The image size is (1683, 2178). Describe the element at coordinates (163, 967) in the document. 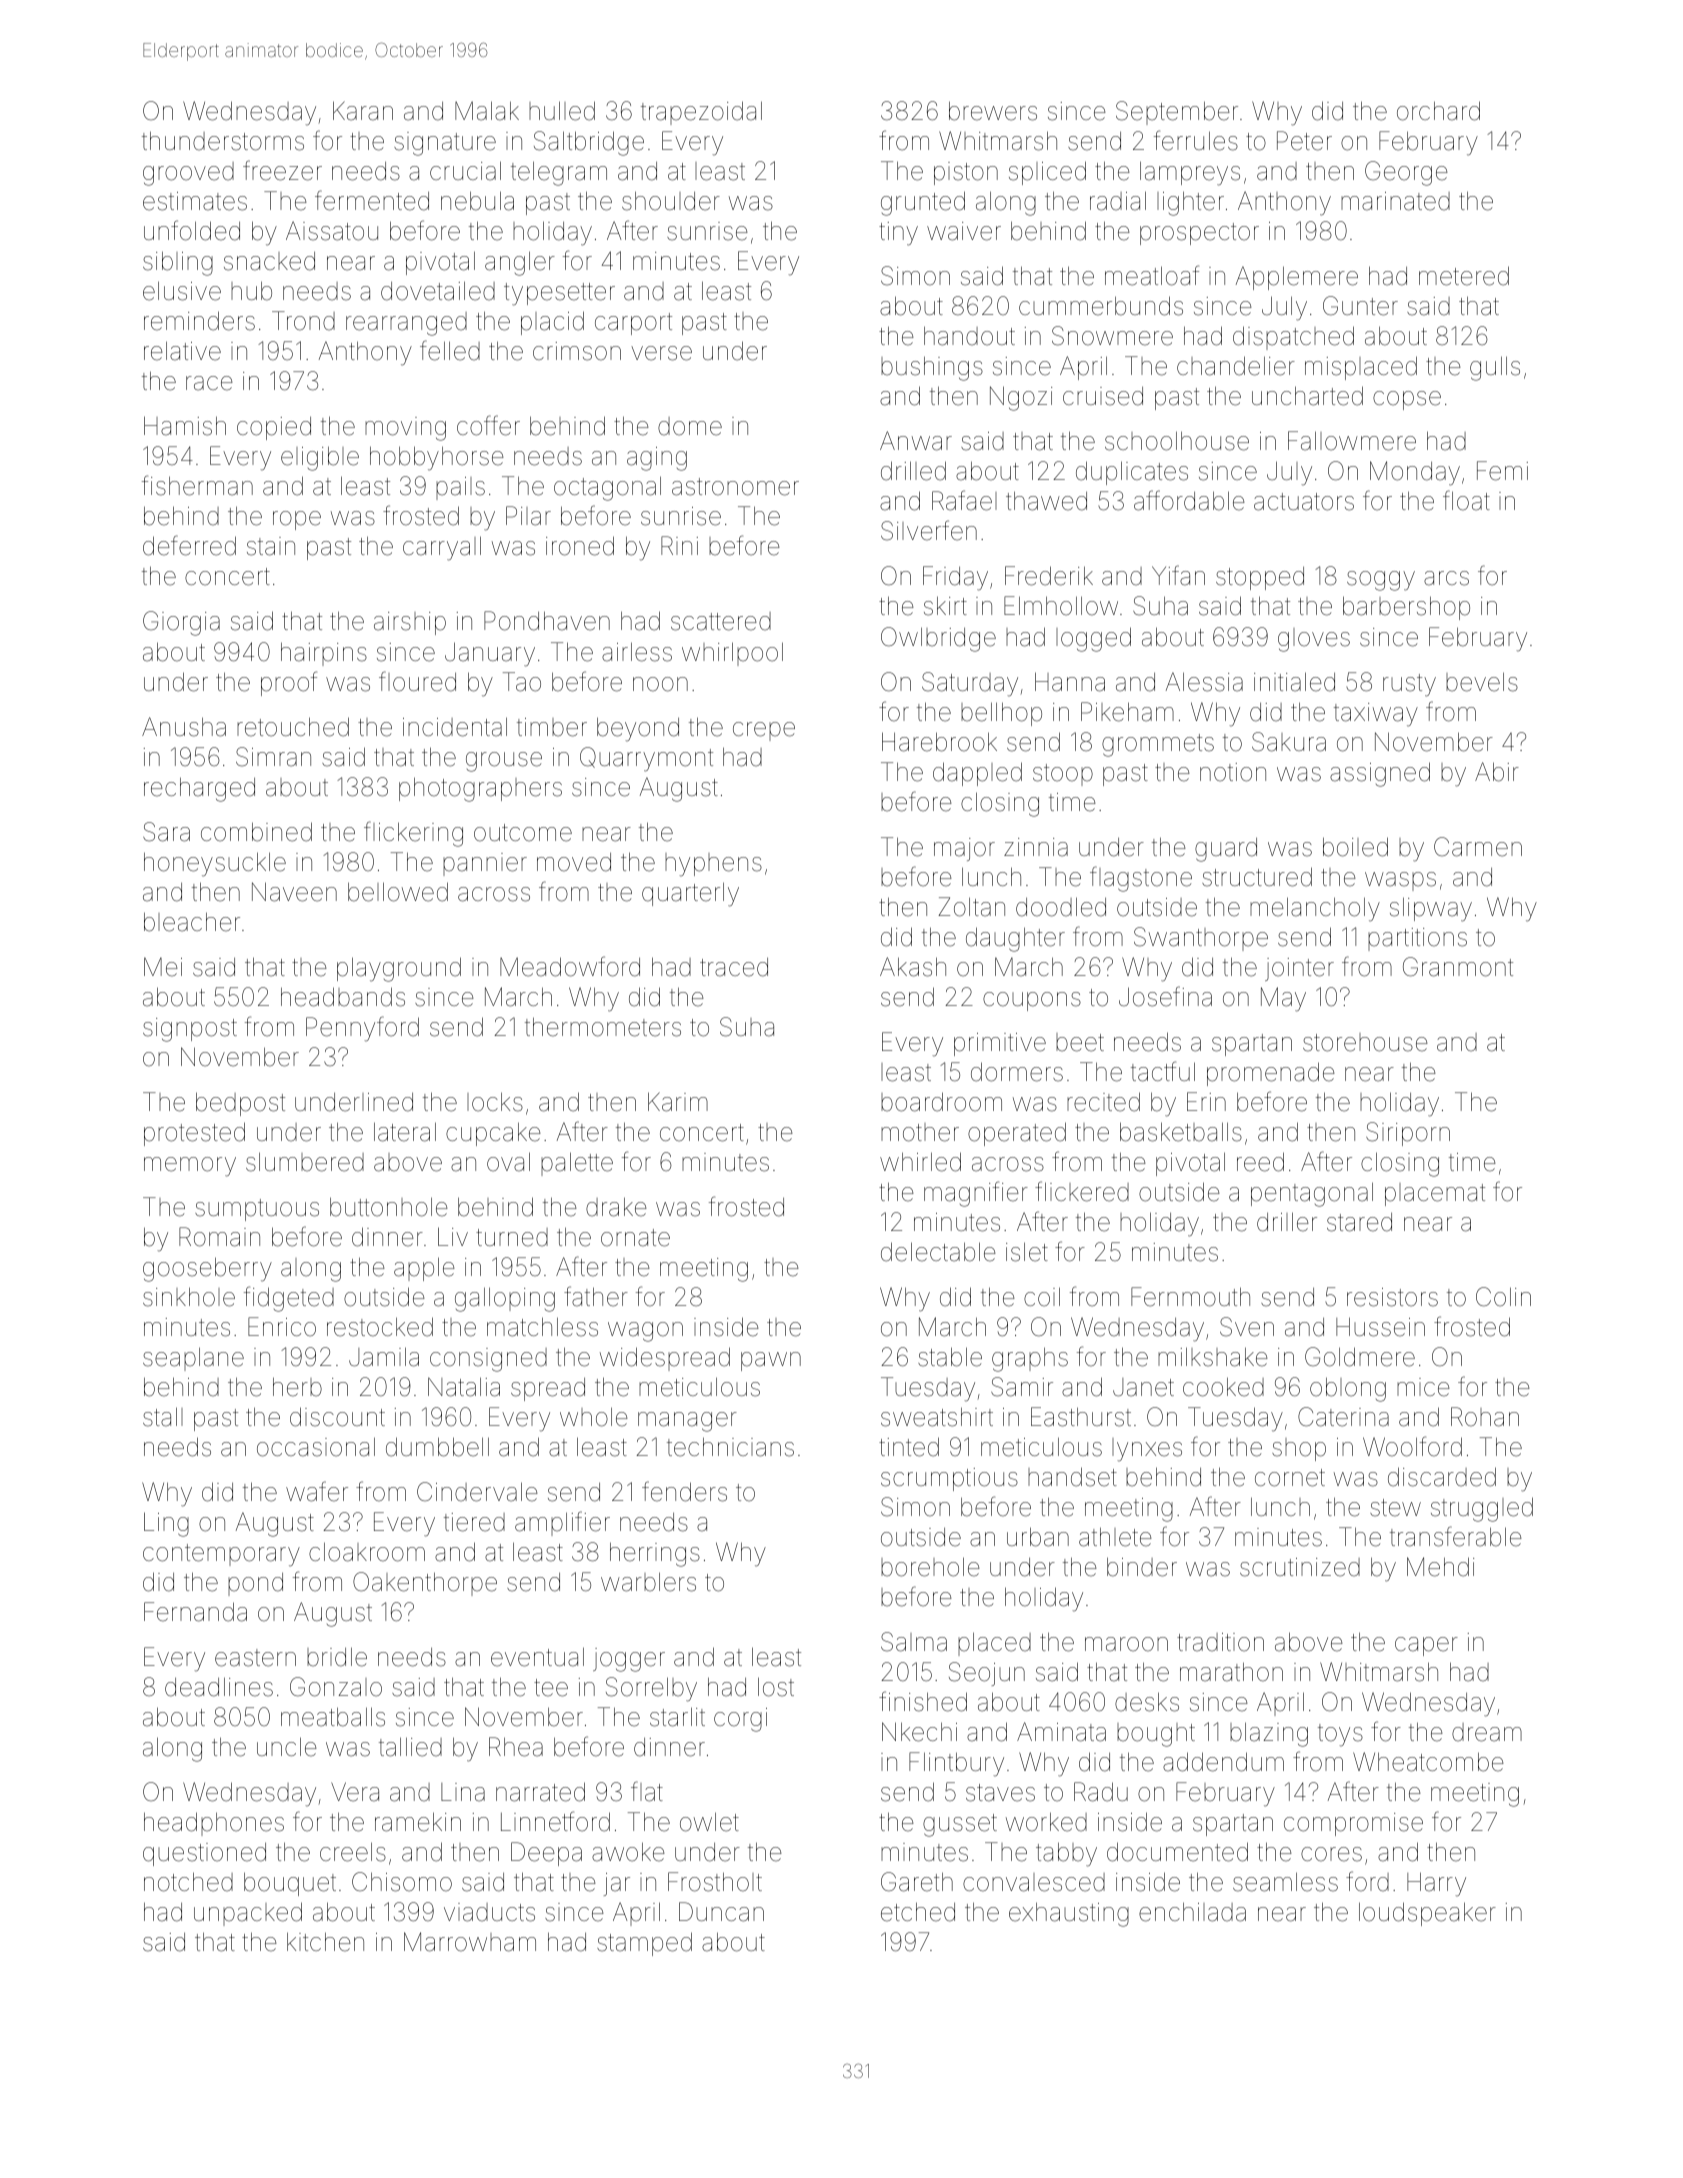

I see `Mei` at that location.
